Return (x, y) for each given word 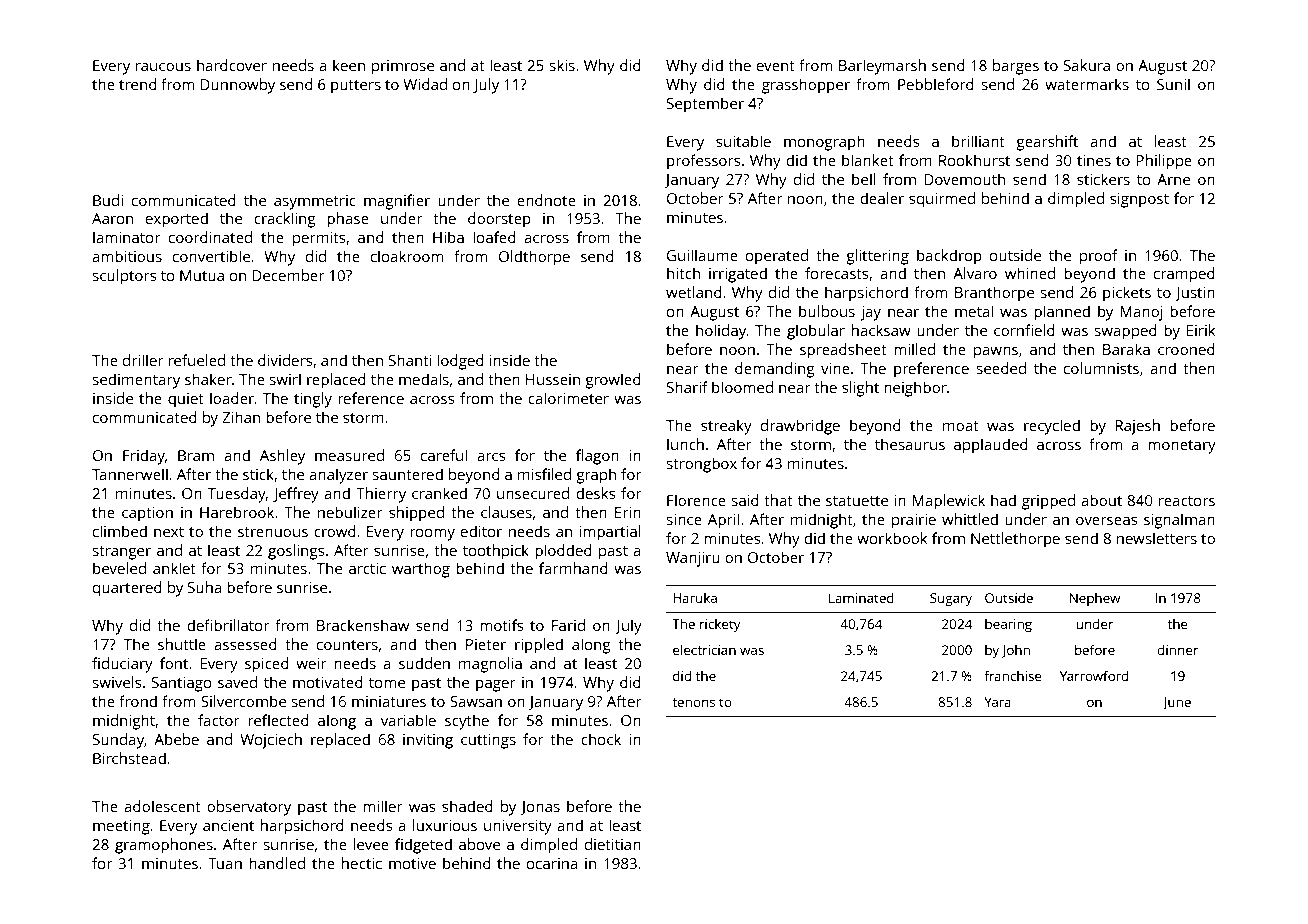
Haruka (695, 598)
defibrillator (228, 625)
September (705, 105)
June (1177, 703)
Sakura (1087, 65)
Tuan (225, 863)
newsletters (1157, 538)
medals (424, 379)
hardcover (232, 65)
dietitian (613, 844)
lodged (460, 362)
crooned (1186, 349)
